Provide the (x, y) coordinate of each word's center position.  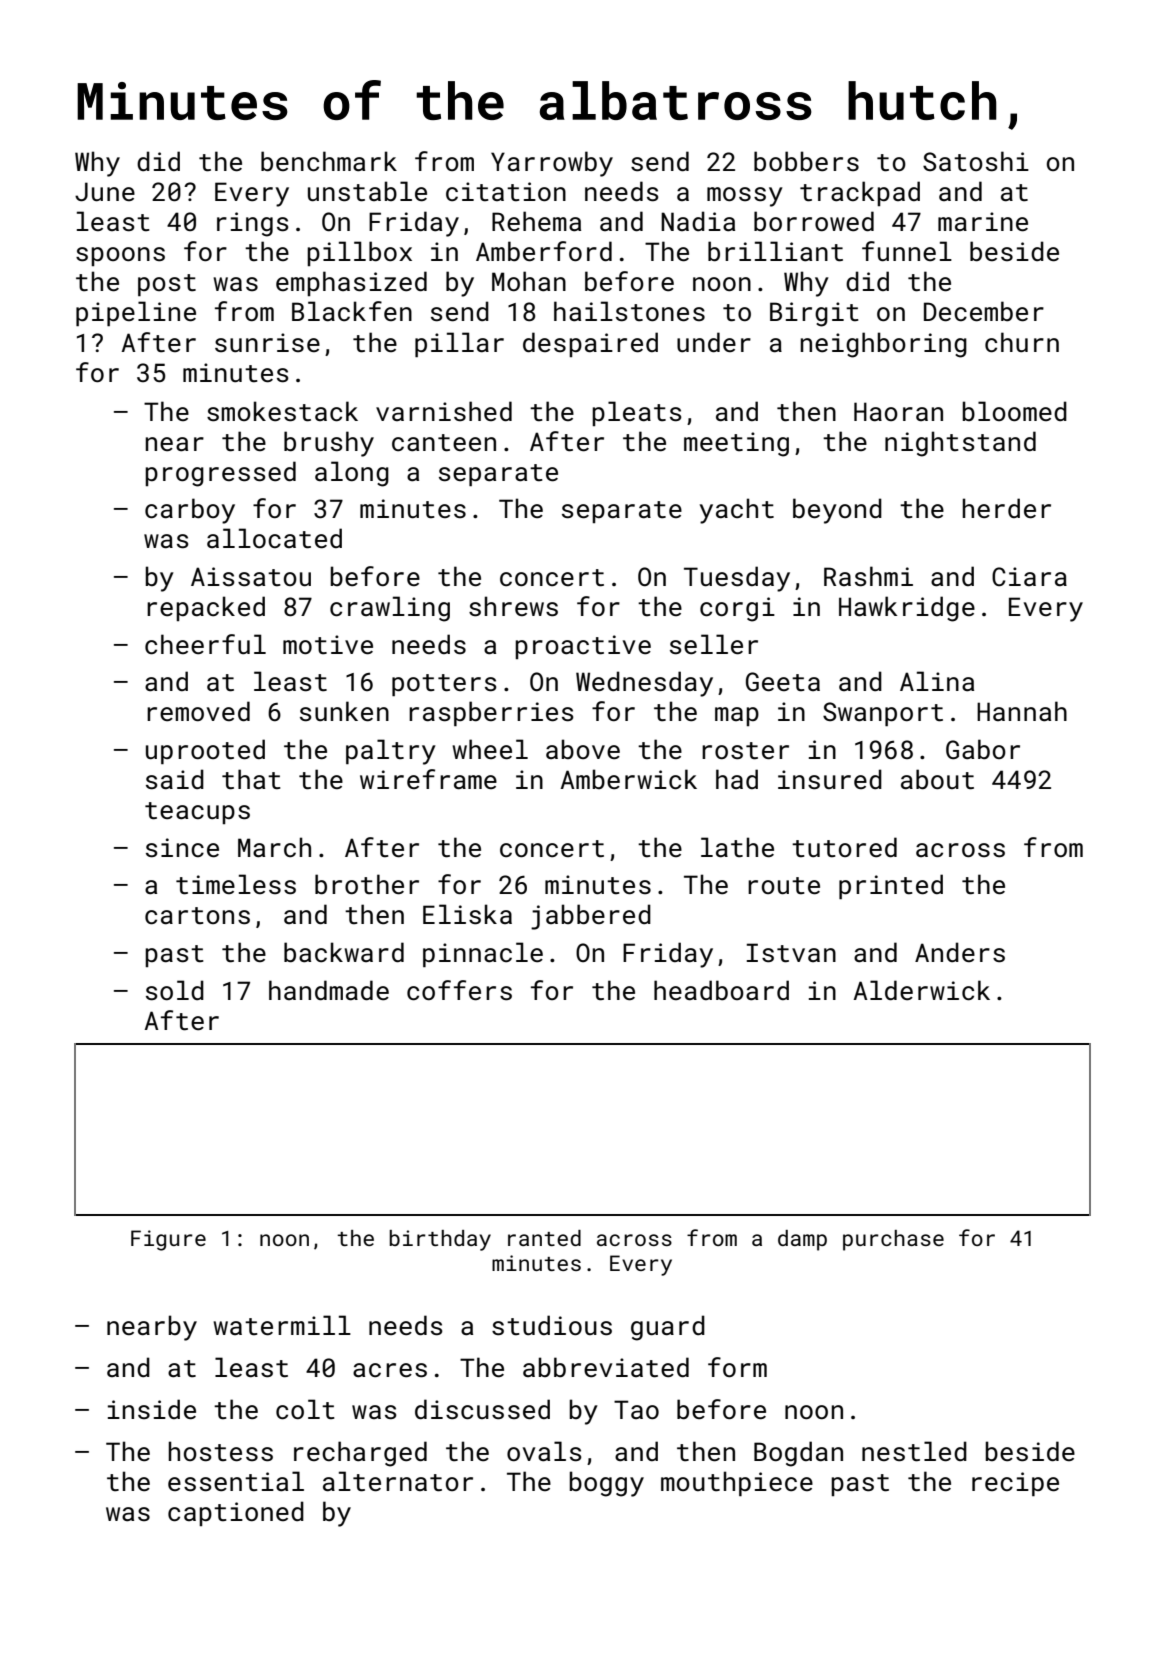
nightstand (960, 444)
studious (552, 1325)
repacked (206, 608)
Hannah (1022, 711)
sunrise (267, 342)
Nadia (698, 221)
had (737, 779)
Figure (168, 1240)
